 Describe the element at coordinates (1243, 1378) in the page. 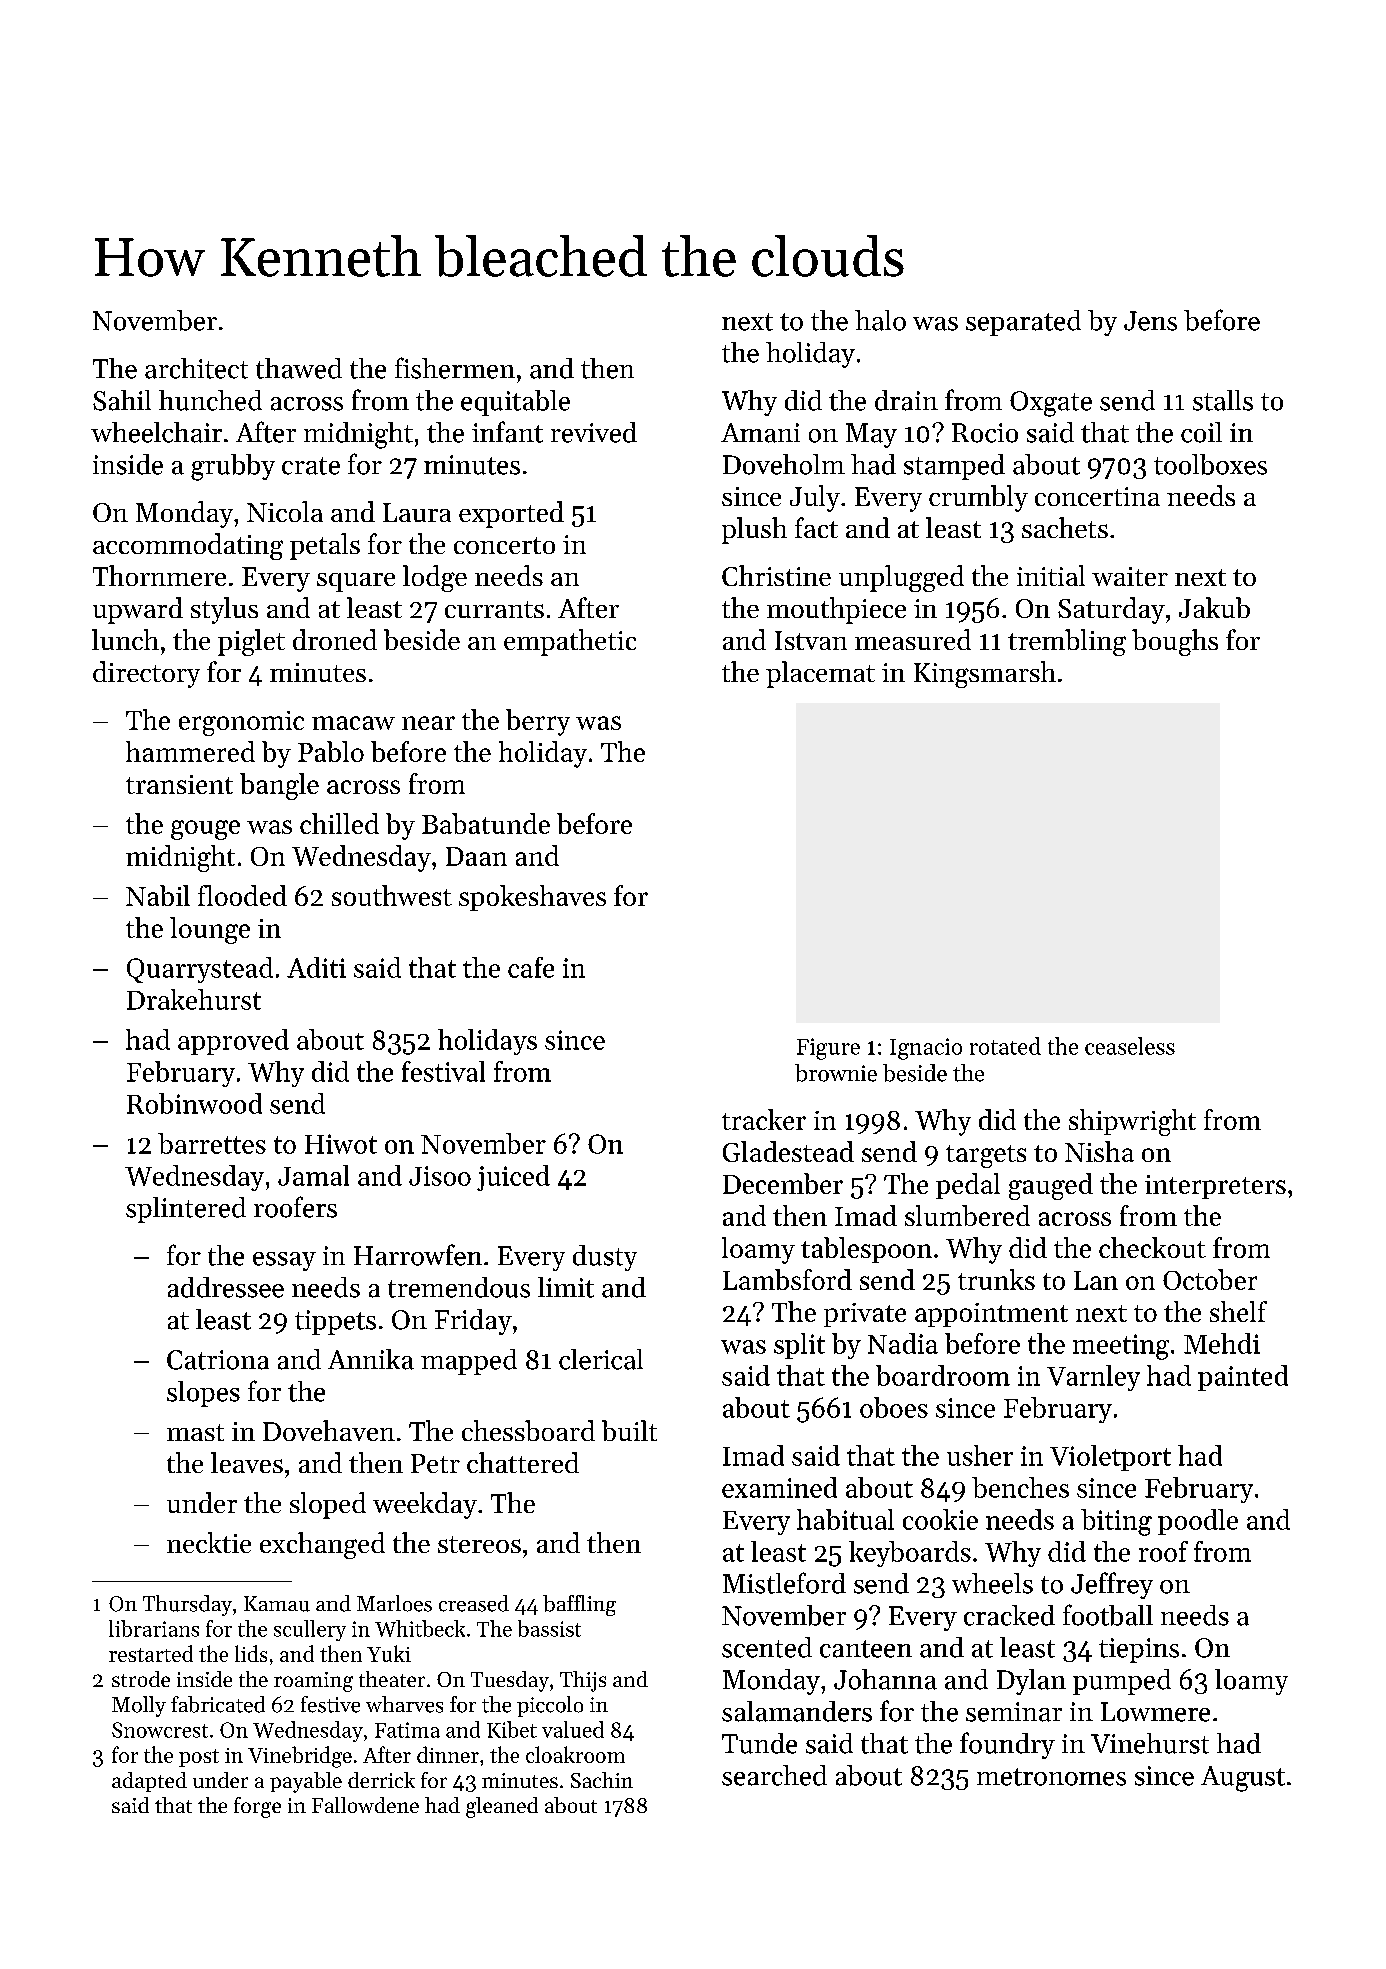

I see `painted` at that location.
